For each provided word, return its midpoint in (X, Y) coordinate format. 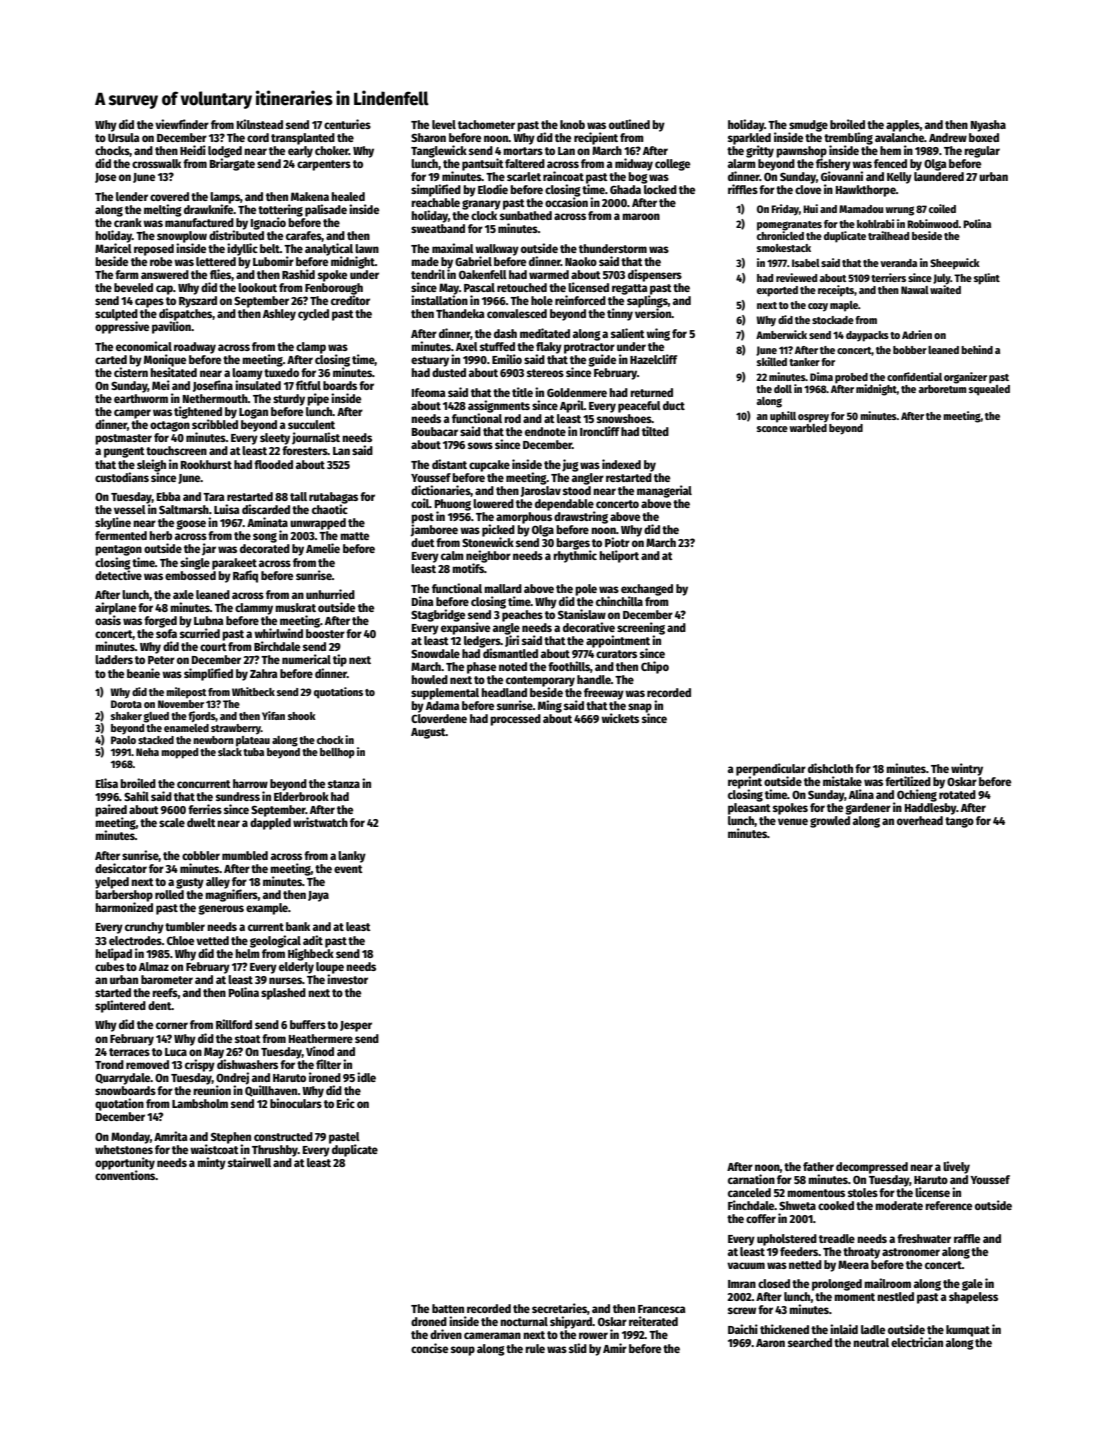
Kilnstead (260, 124)
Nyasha (988, 126)
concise (429, 1348)
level (444, 124)
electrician (917, 1342)
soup (463, 1351)
